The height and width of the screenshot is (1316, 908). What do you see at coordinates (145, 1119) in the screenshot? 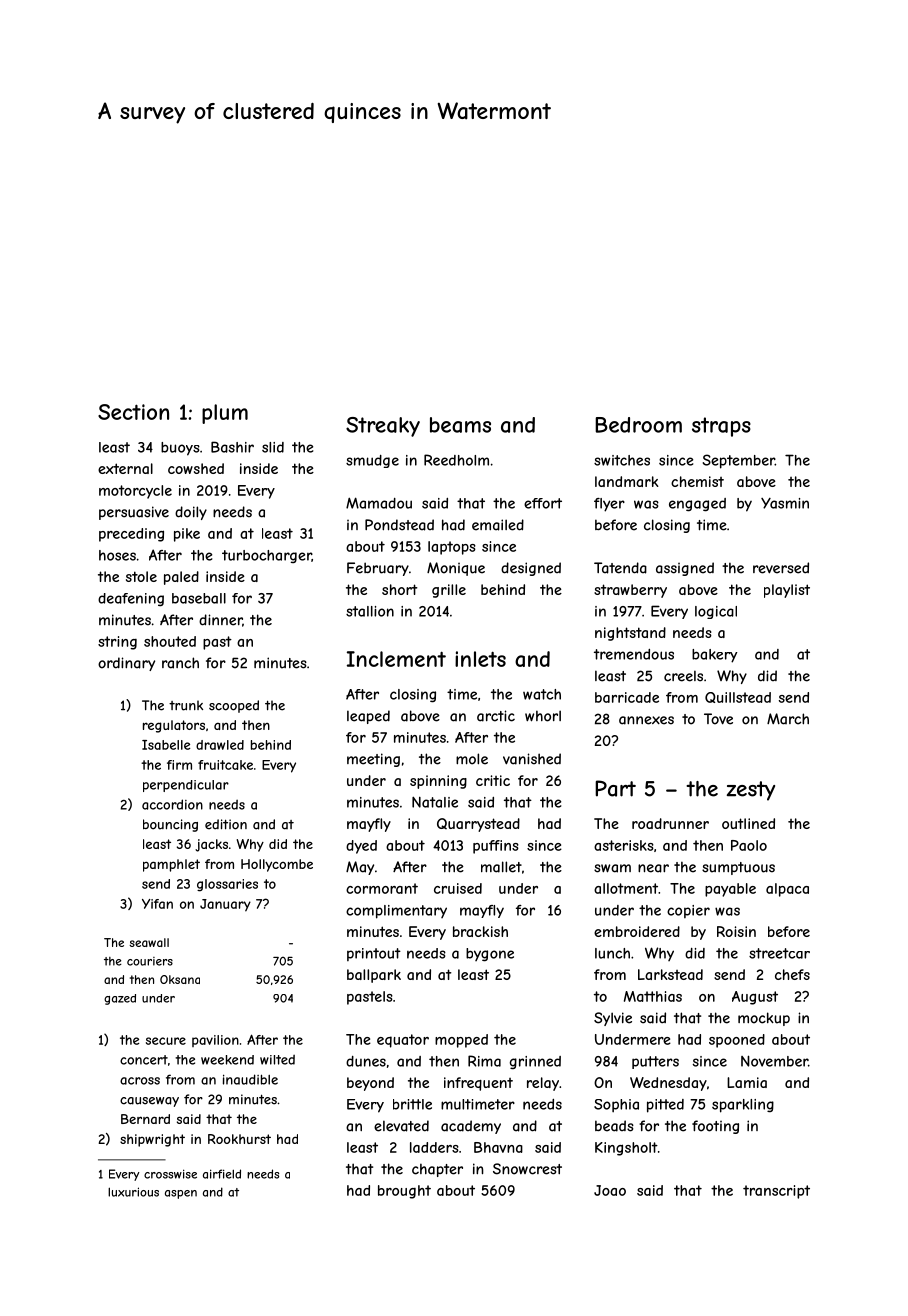
I see `Bernard` at bounding box center [145, 1119].
